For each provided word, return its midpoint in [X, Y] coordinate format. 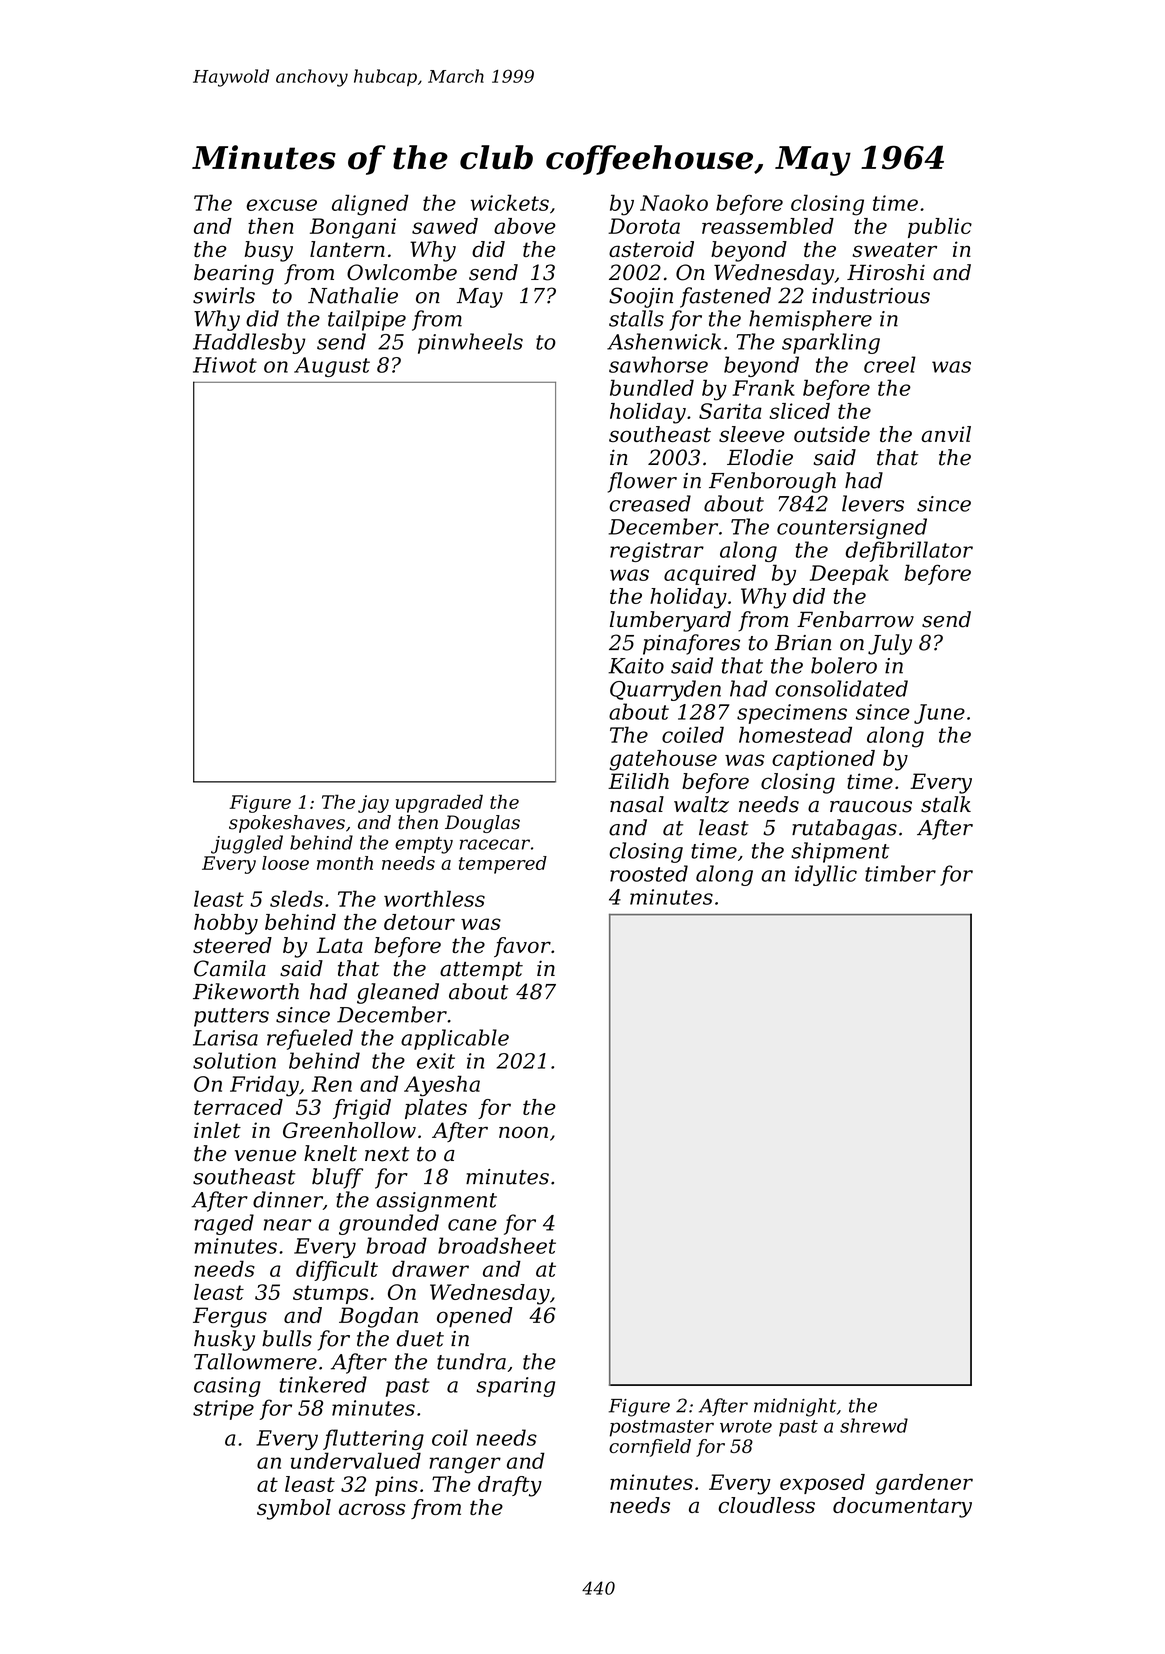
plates [436, 1109]
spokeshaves [287, 824]
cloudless [767, 1505]
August [332, 367]
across [372, 1509]
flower [642, 482]
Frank [763, 387]
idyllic [826, 875]
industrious [871, 295]
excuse [281, 205]
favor [522, 947]
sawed [445, 226]
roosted [649, 873]
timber [900, 873]
